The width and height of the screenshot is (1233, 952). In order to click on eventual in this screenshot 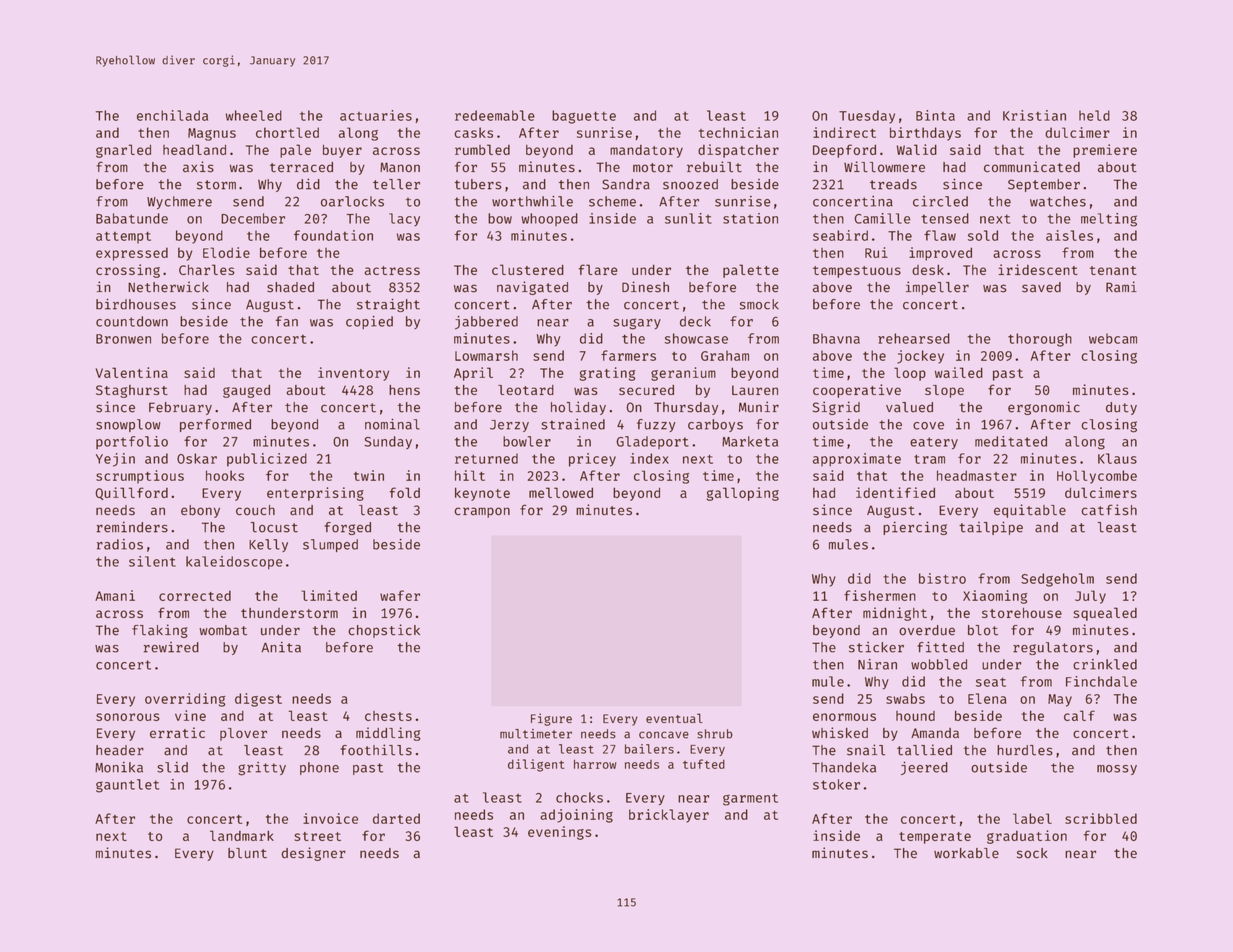, I will do `click(674, 718)`.
